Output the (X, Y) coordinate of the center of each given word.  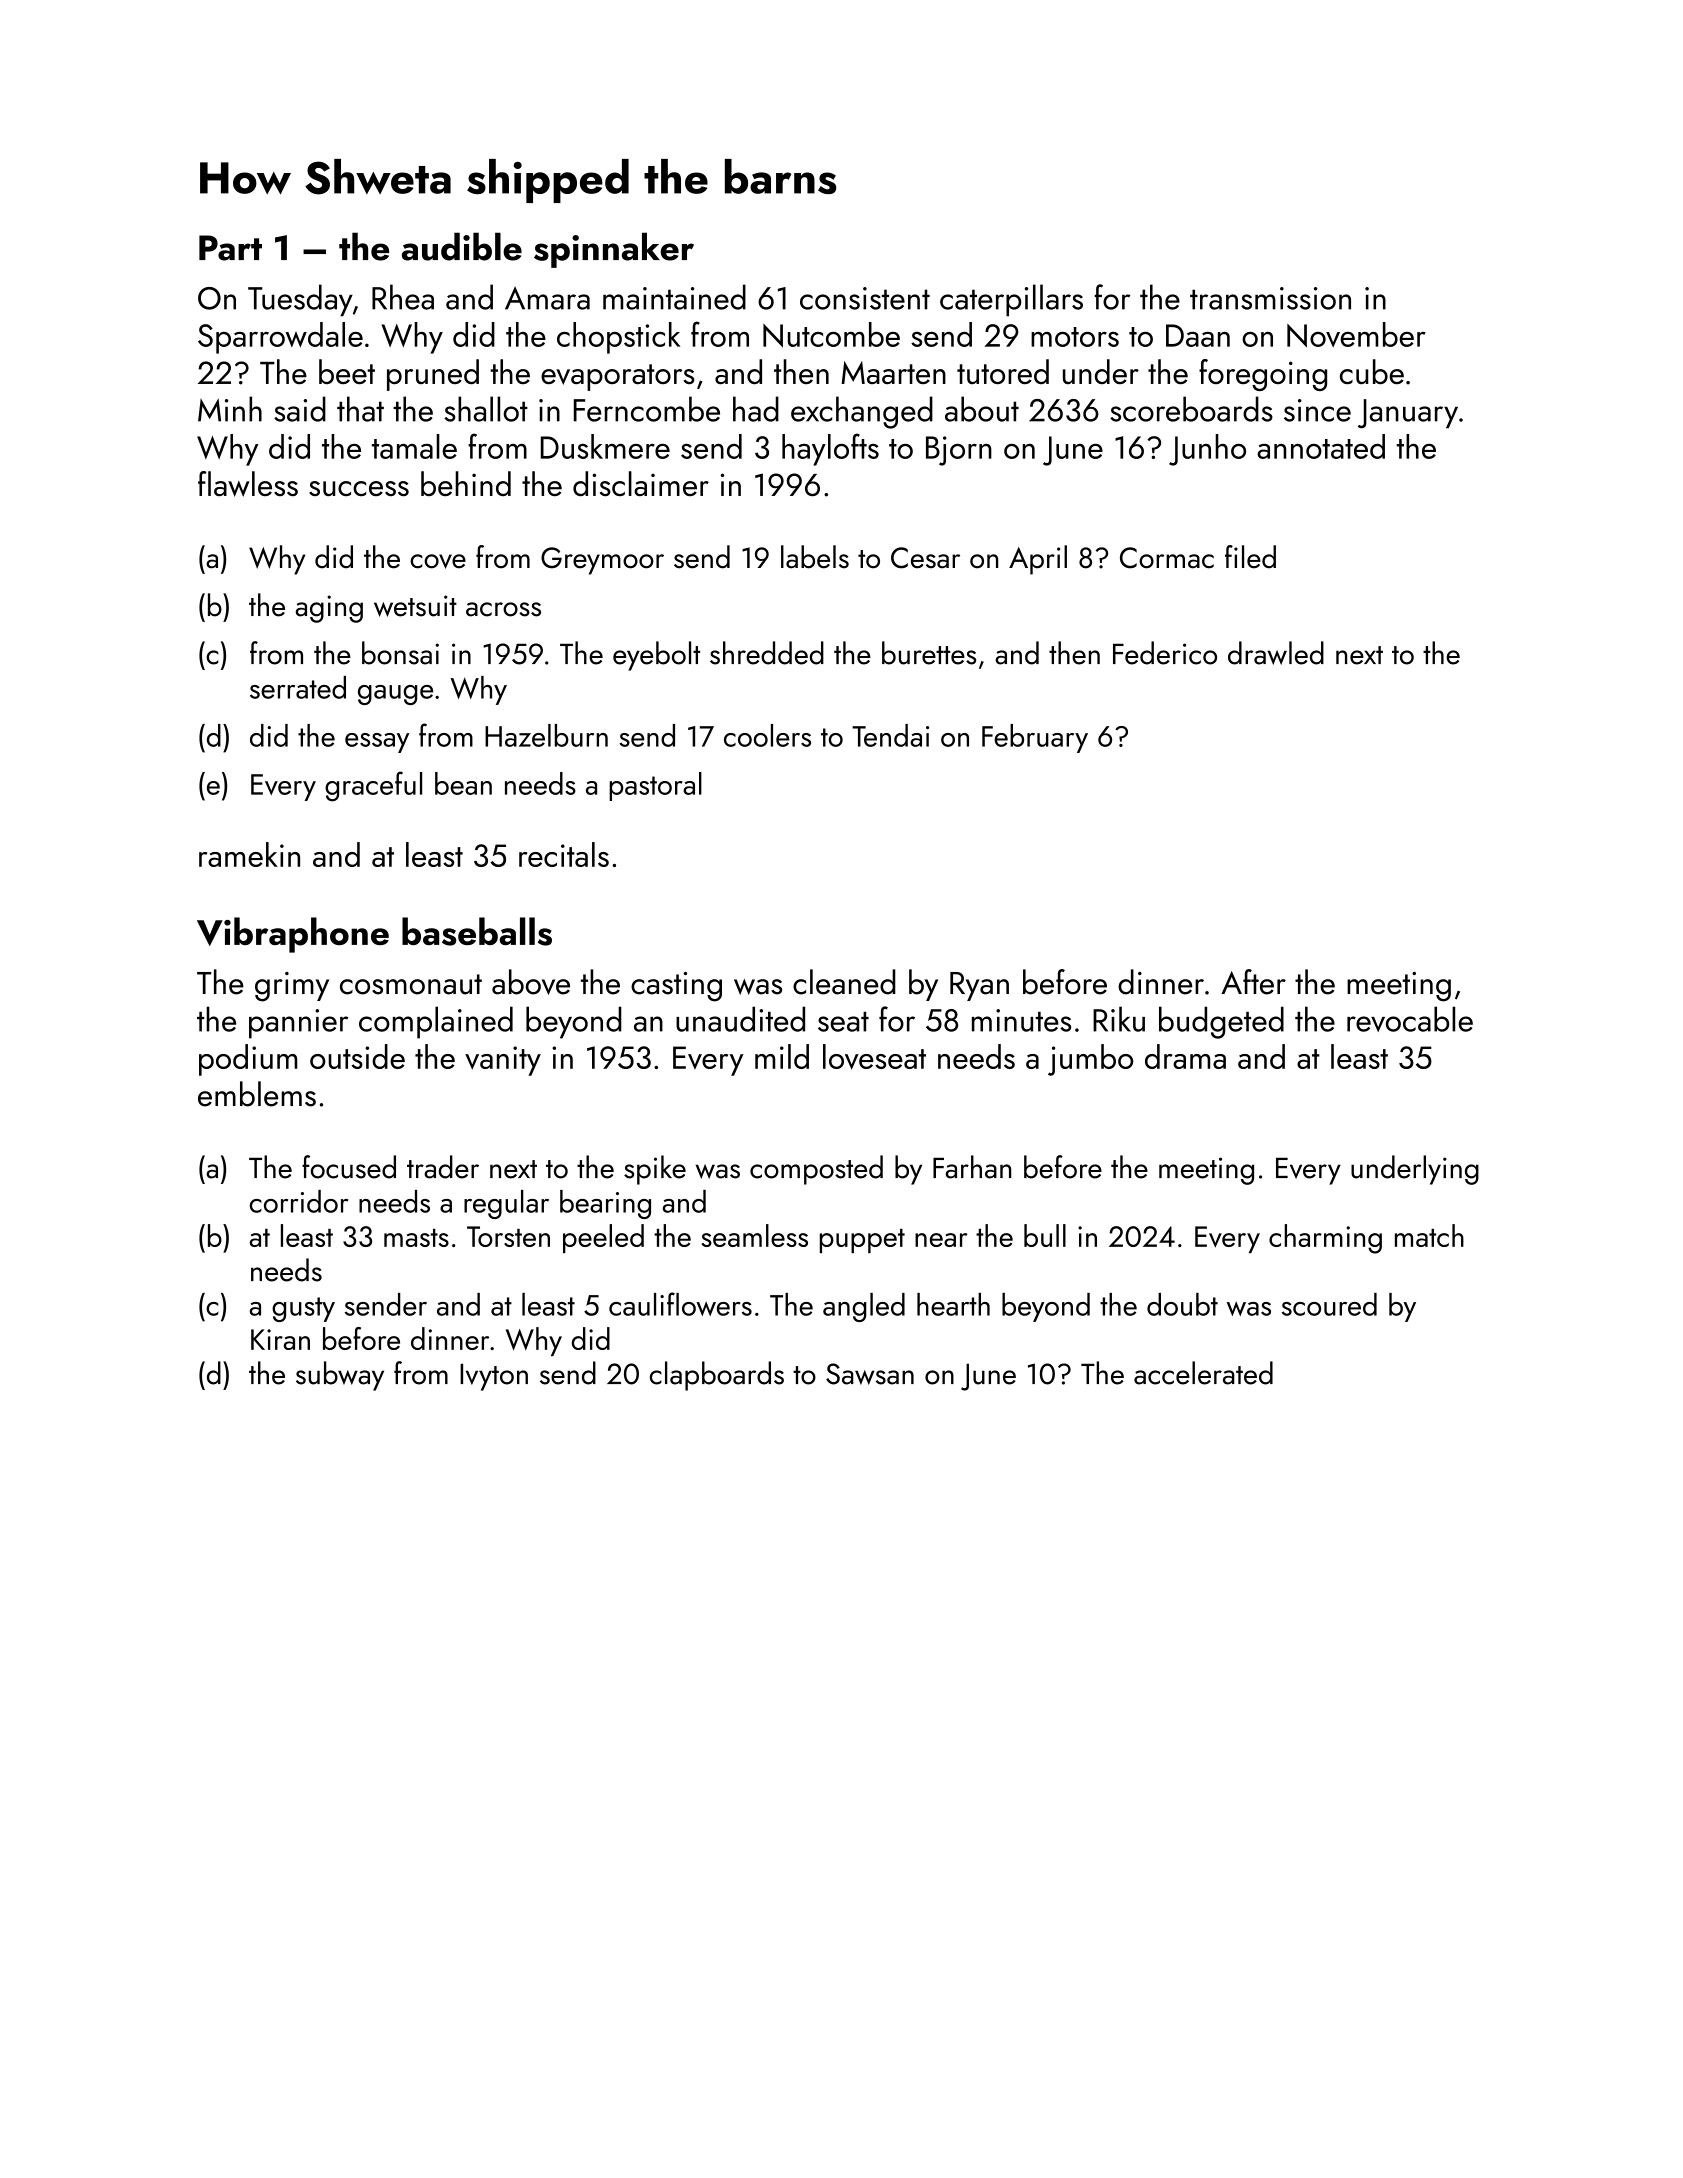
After (1253, 982)
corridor (299, 1201)
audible (462, 246)
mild (782, 1056)
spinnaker (614, 250)
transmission (1270, 298)
